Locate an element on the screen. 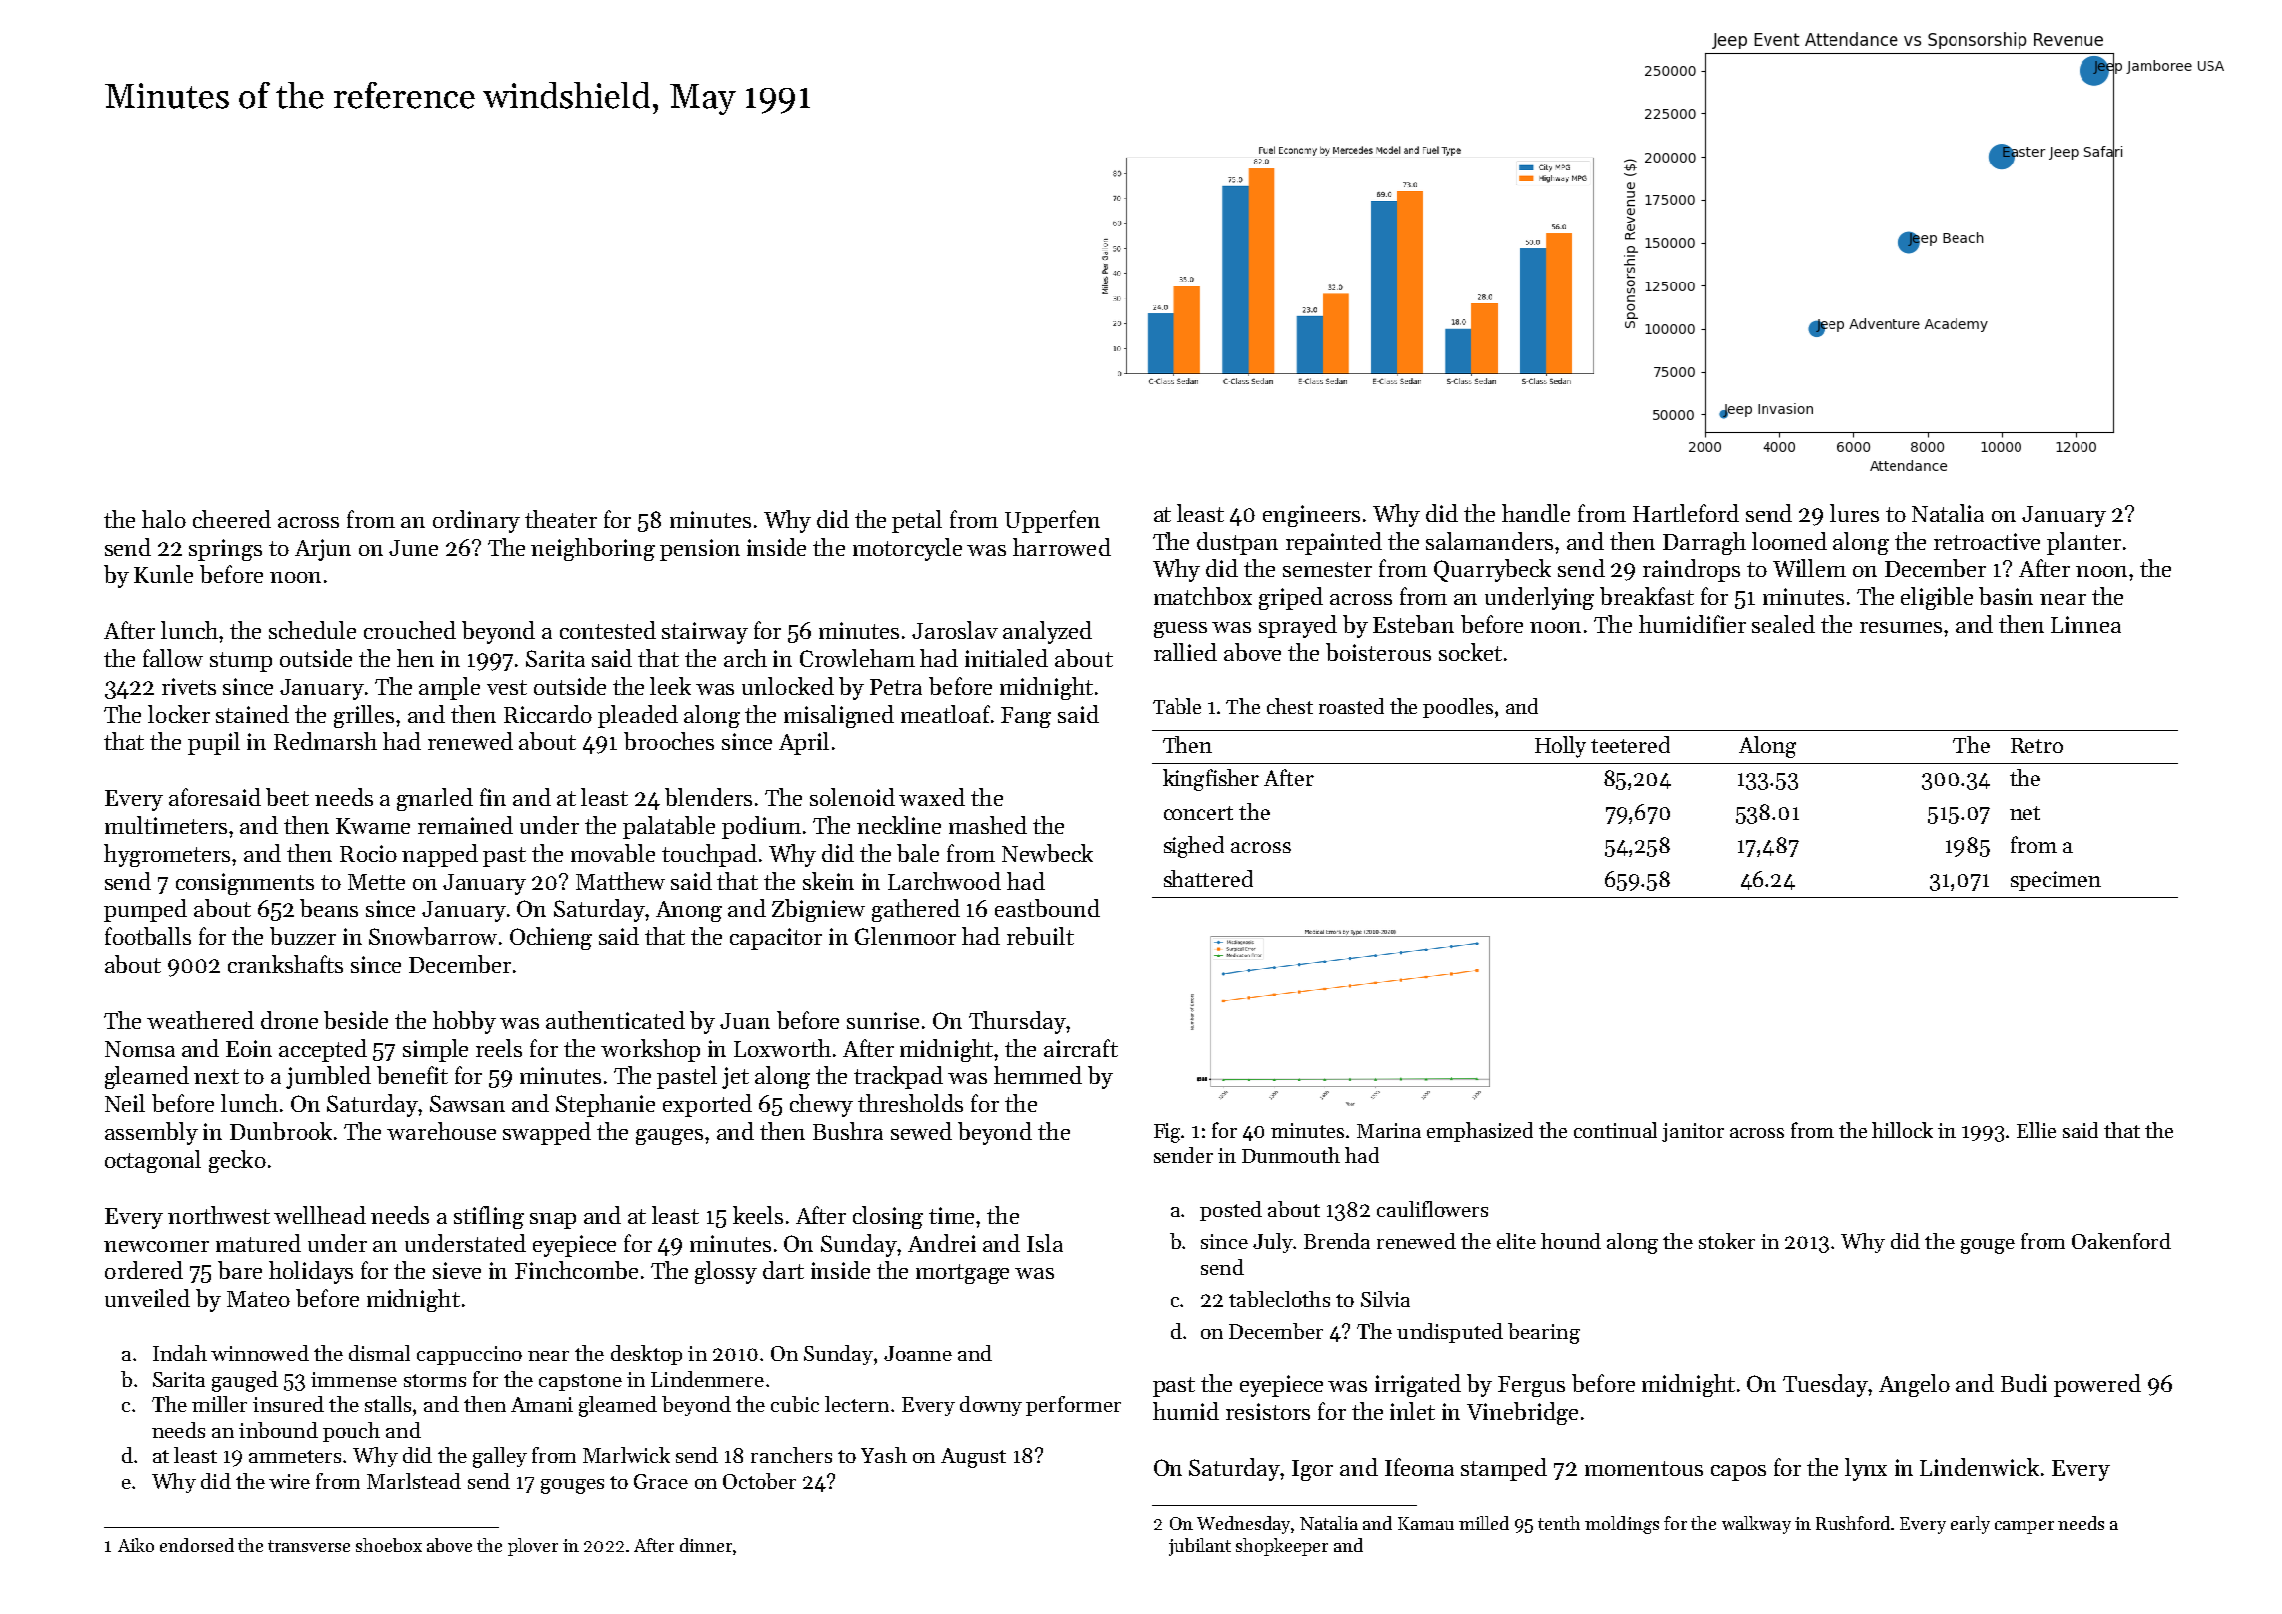  Silvia is located at coordinates (1385, 1299).
